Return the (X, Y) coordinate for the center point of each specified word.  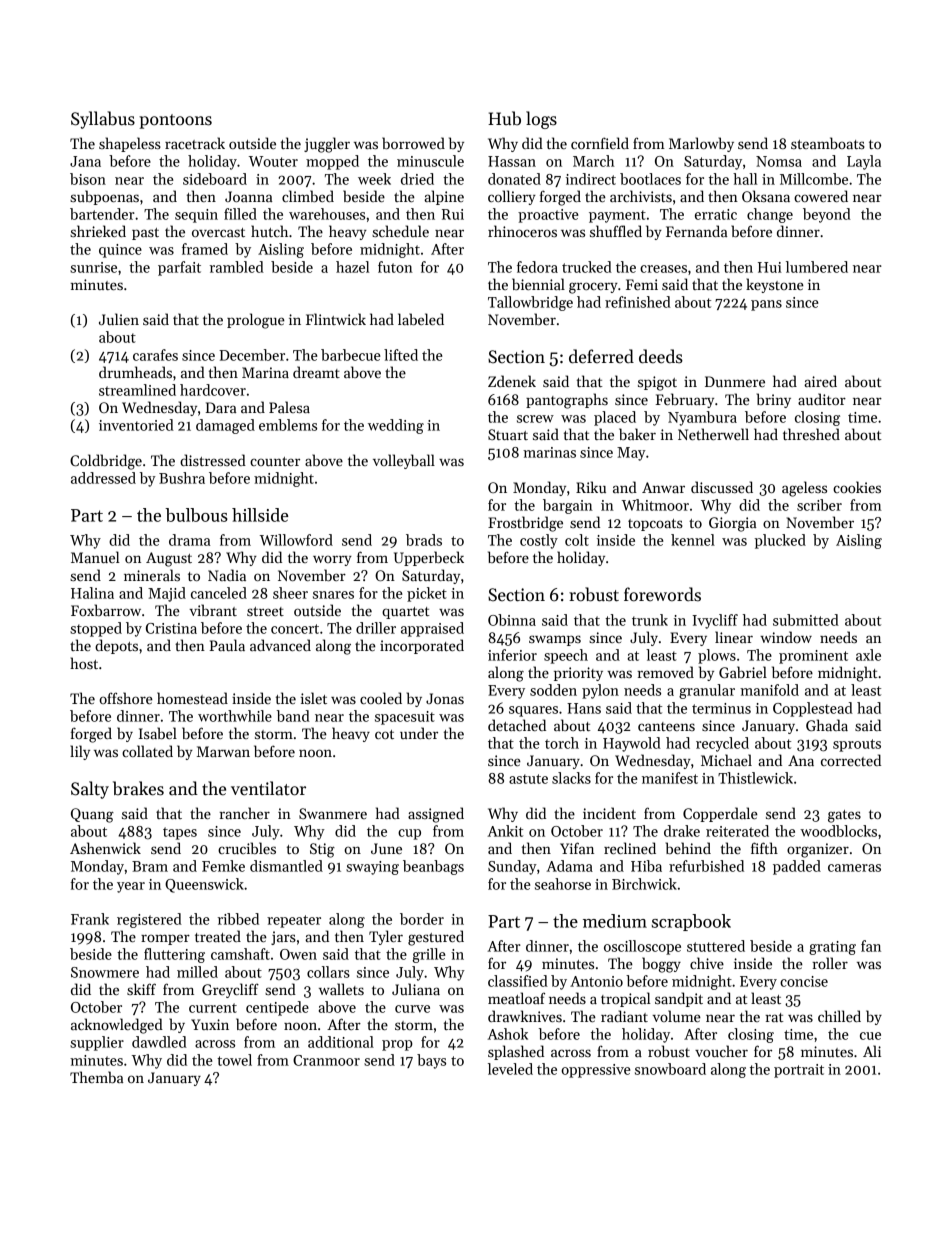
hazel (352, 267)
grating (832, 948)
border (422, 919)
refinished (638, 302)
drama (190, 540)
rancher (244, 813)
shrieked (98, 231)
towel (234, 1060)
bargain (568, 506)
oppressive (596, 1071)
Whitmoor (655, 505)
